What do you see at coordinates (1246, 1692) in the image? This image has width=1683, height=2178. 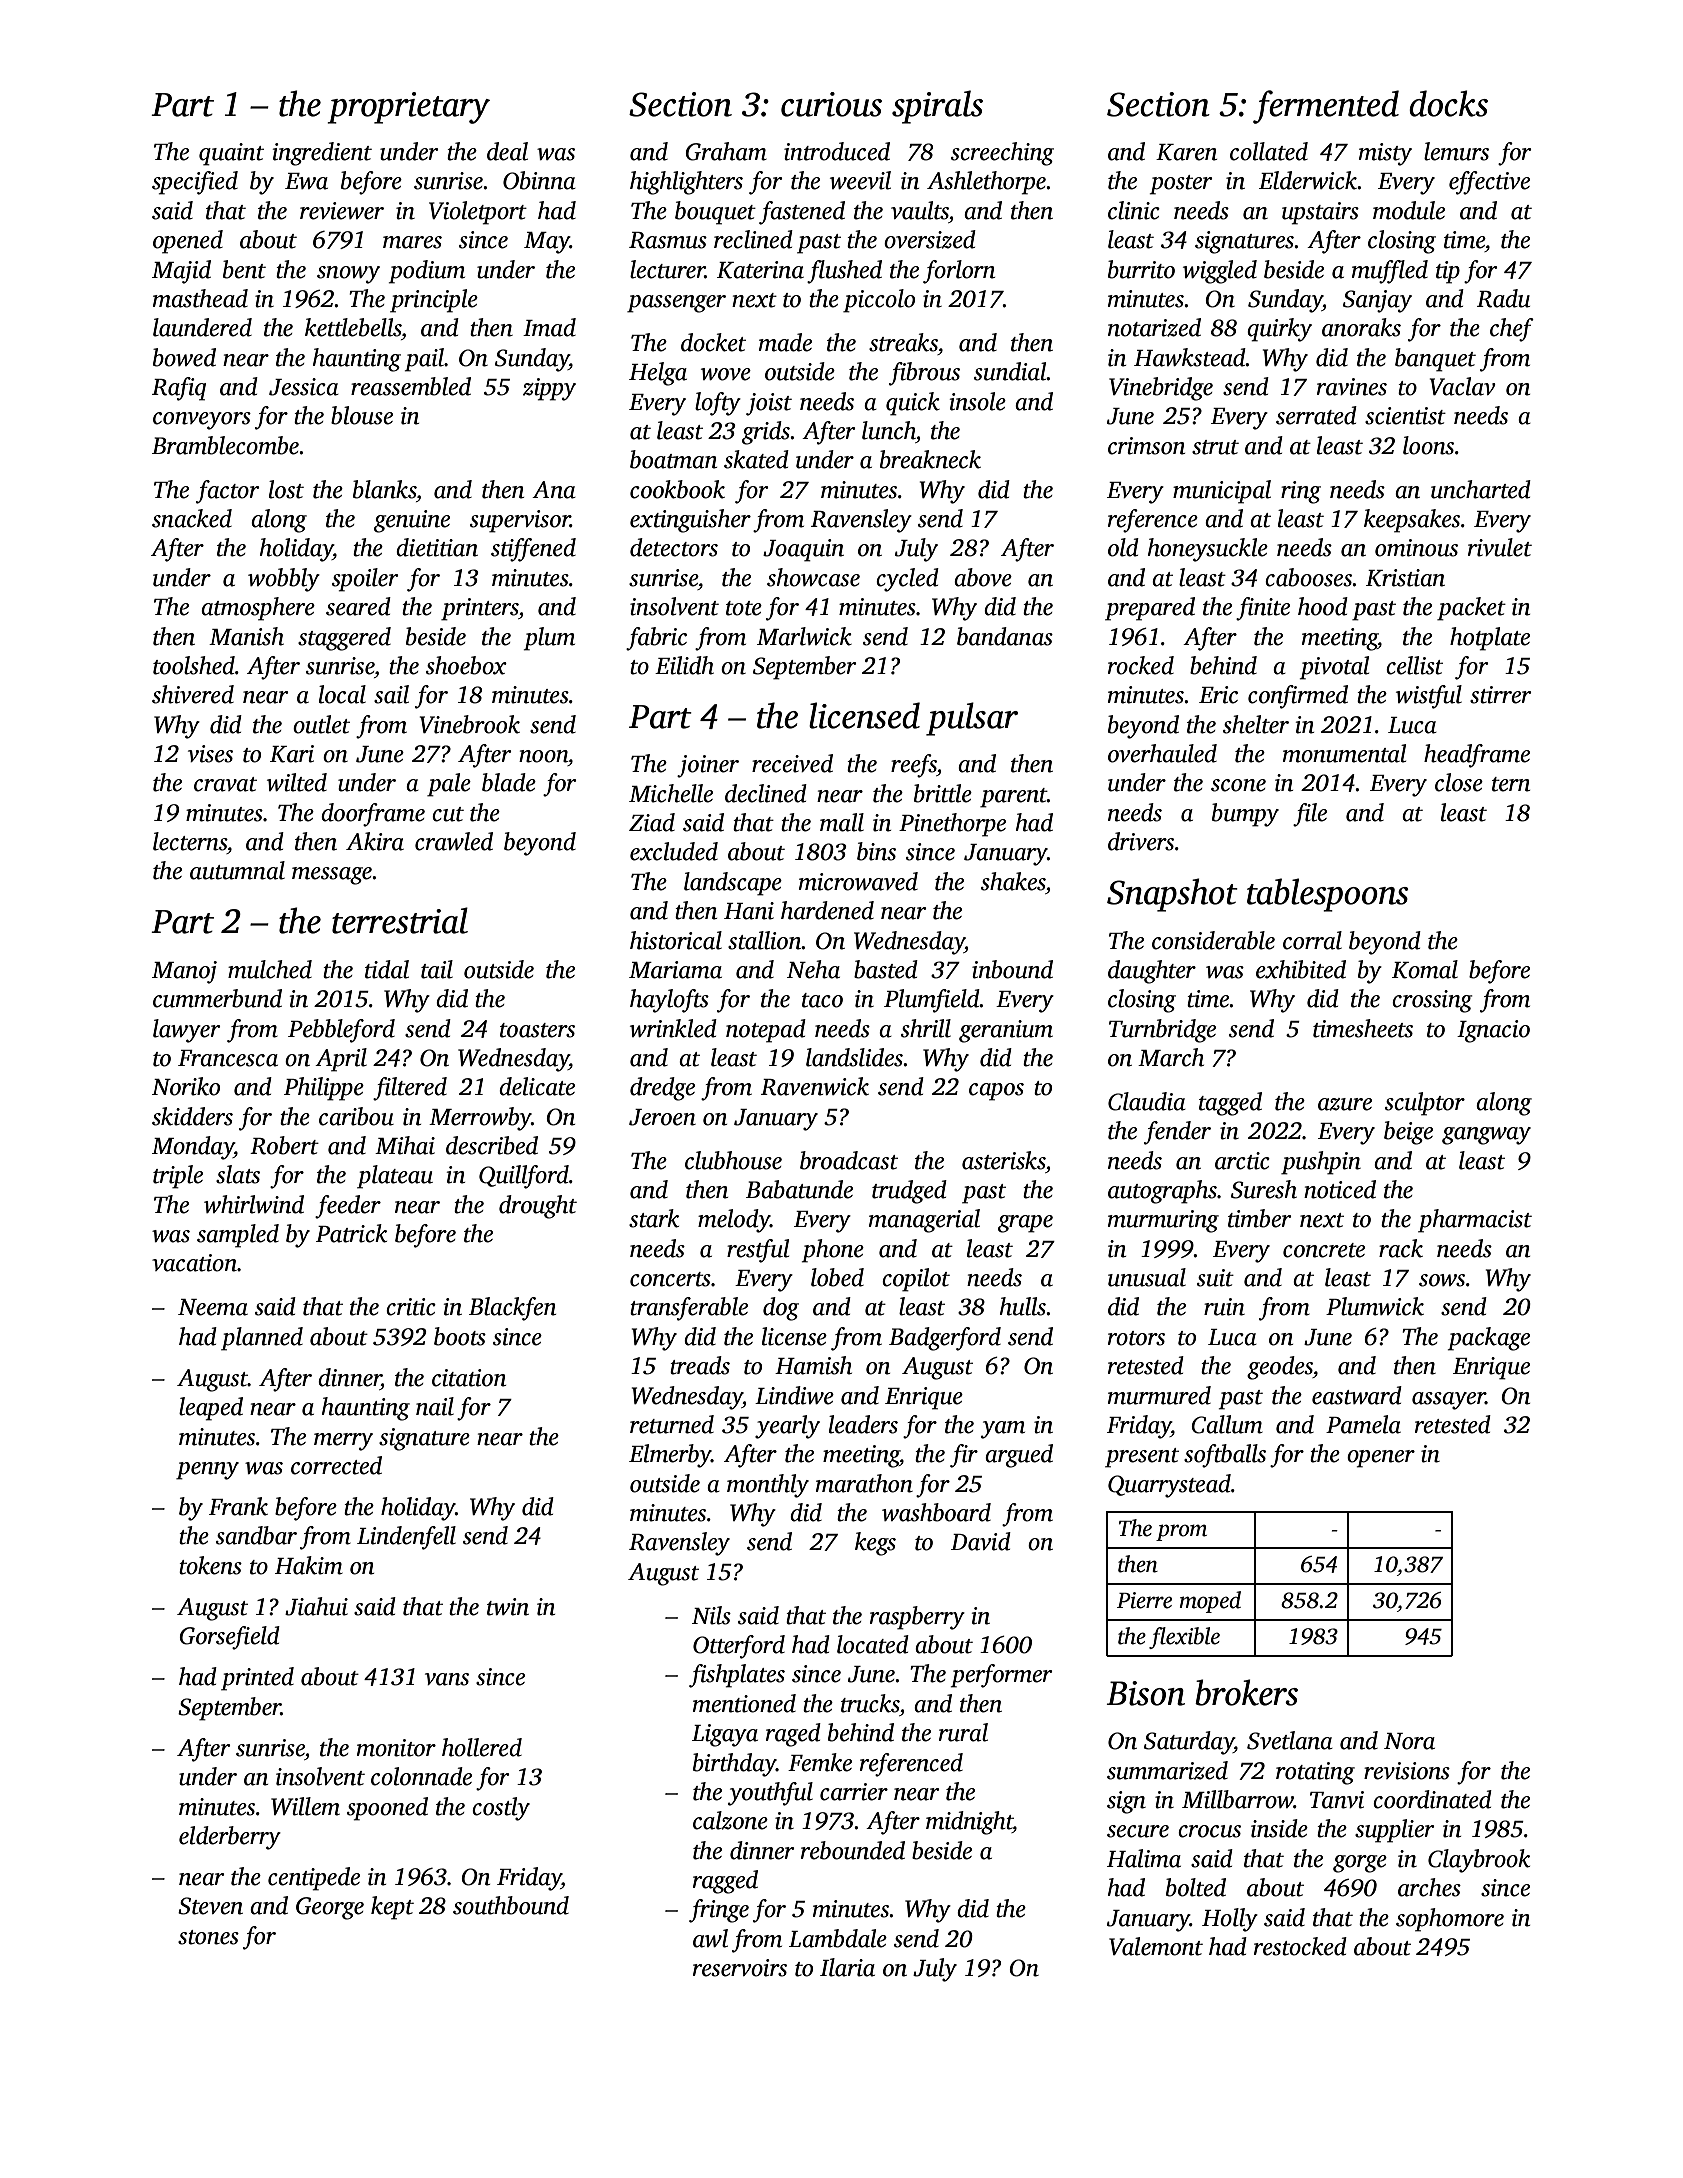 I see `brokers` at bounding box center [1246, 1692].
